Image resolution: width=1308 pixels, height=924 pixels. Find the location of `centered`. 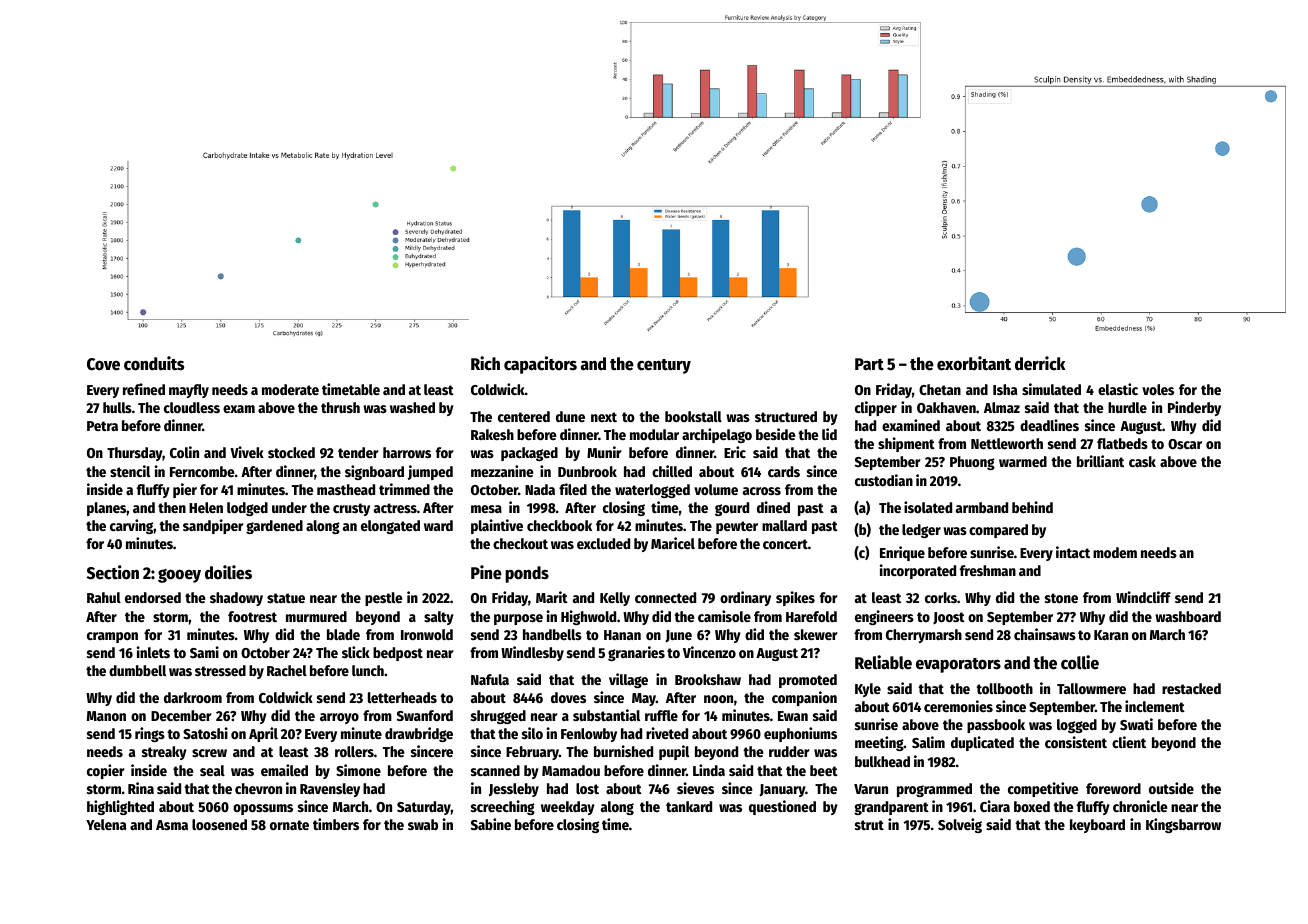

centered is located at coordinates (524, 416).
